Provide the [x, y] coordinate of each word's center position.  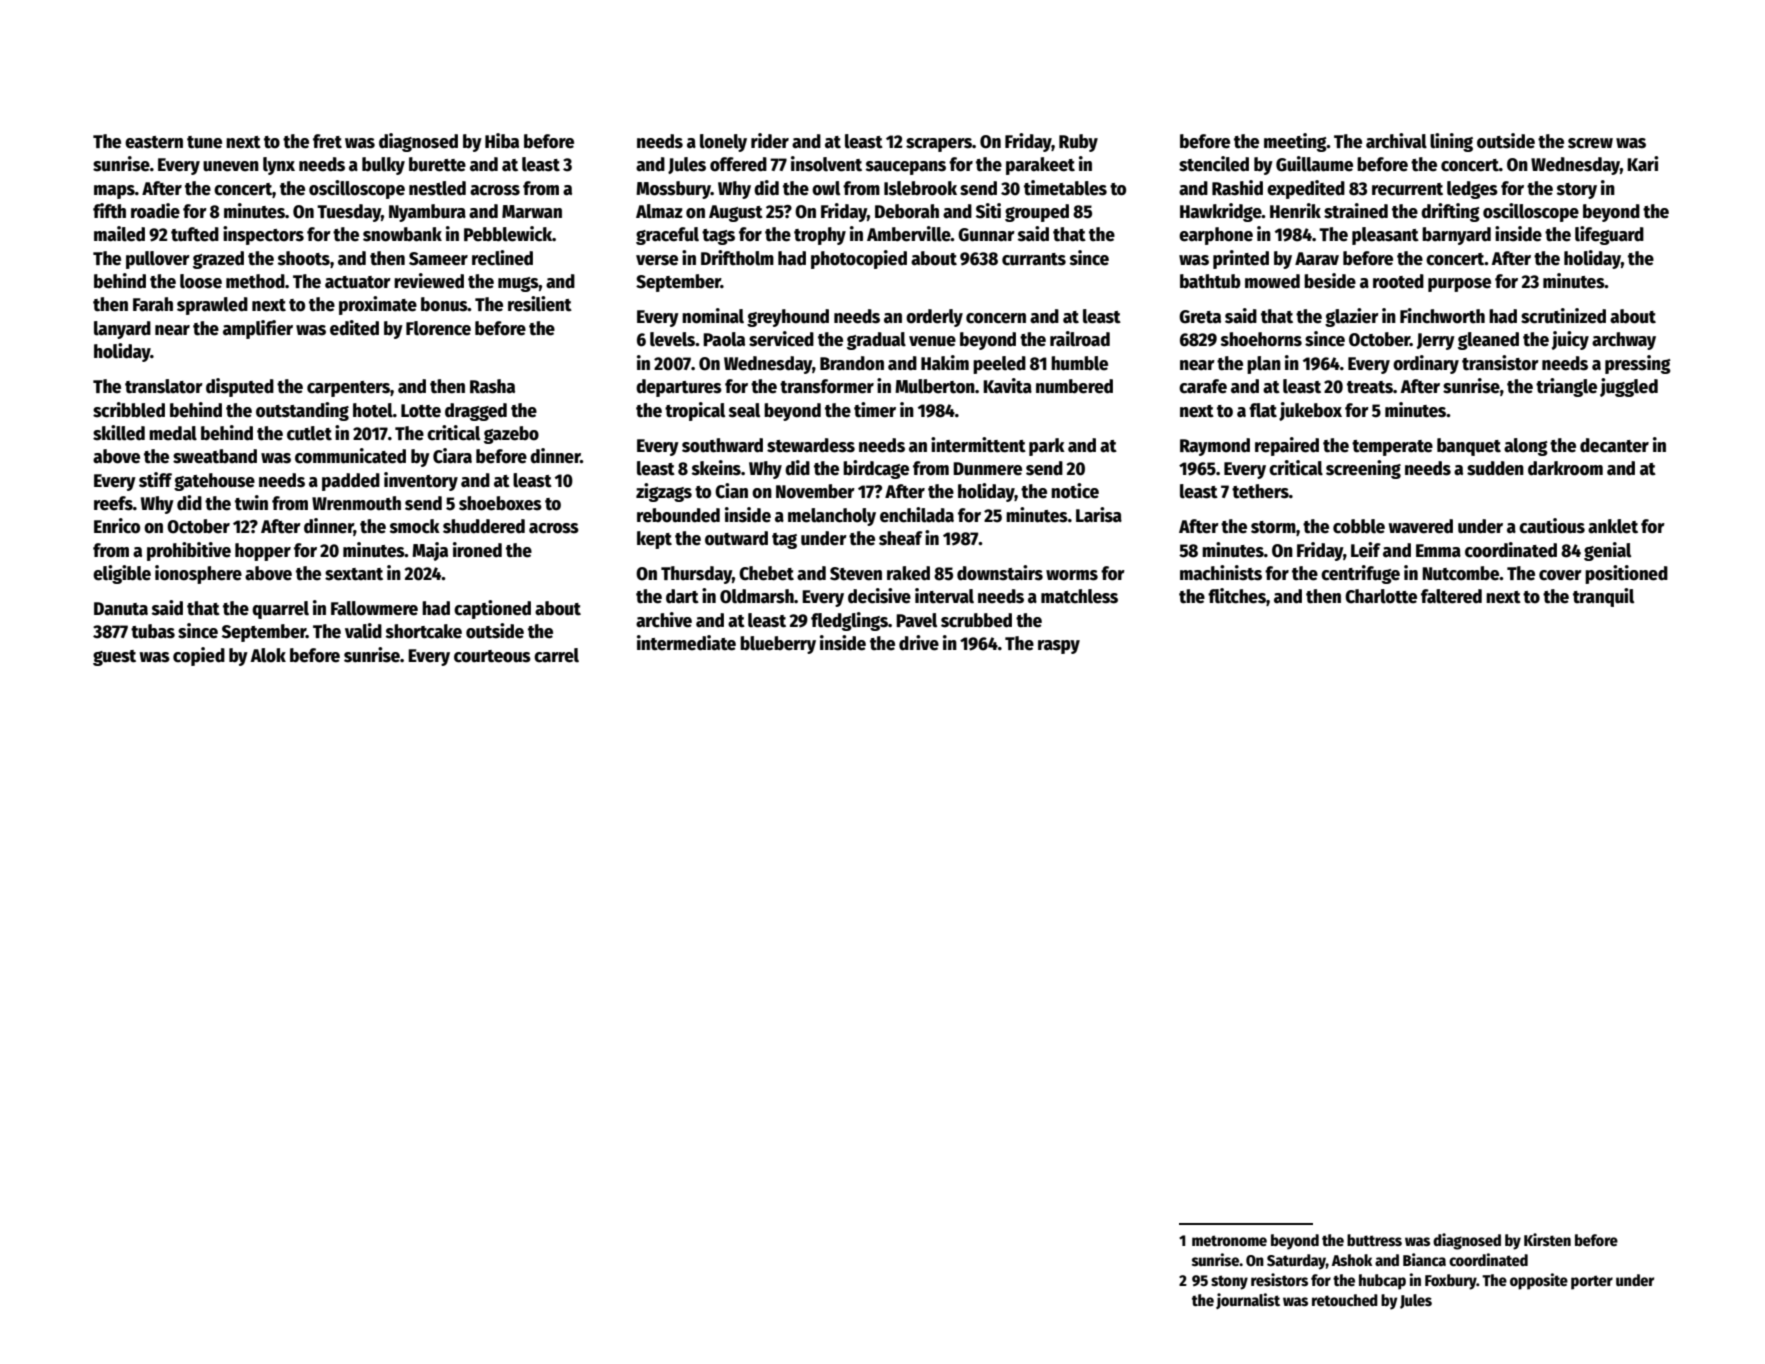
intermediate [686, 643]
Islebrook [920, 188]
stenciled [1214, 164]
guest [114, 658]
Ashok [1352, 1260]
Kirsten [1547, 1239]
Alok [268, 655]
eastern [154, 142]
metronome [1229, 1241]
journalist [1248, 1301]
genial [1607, 551]
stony [1229, 1282]
